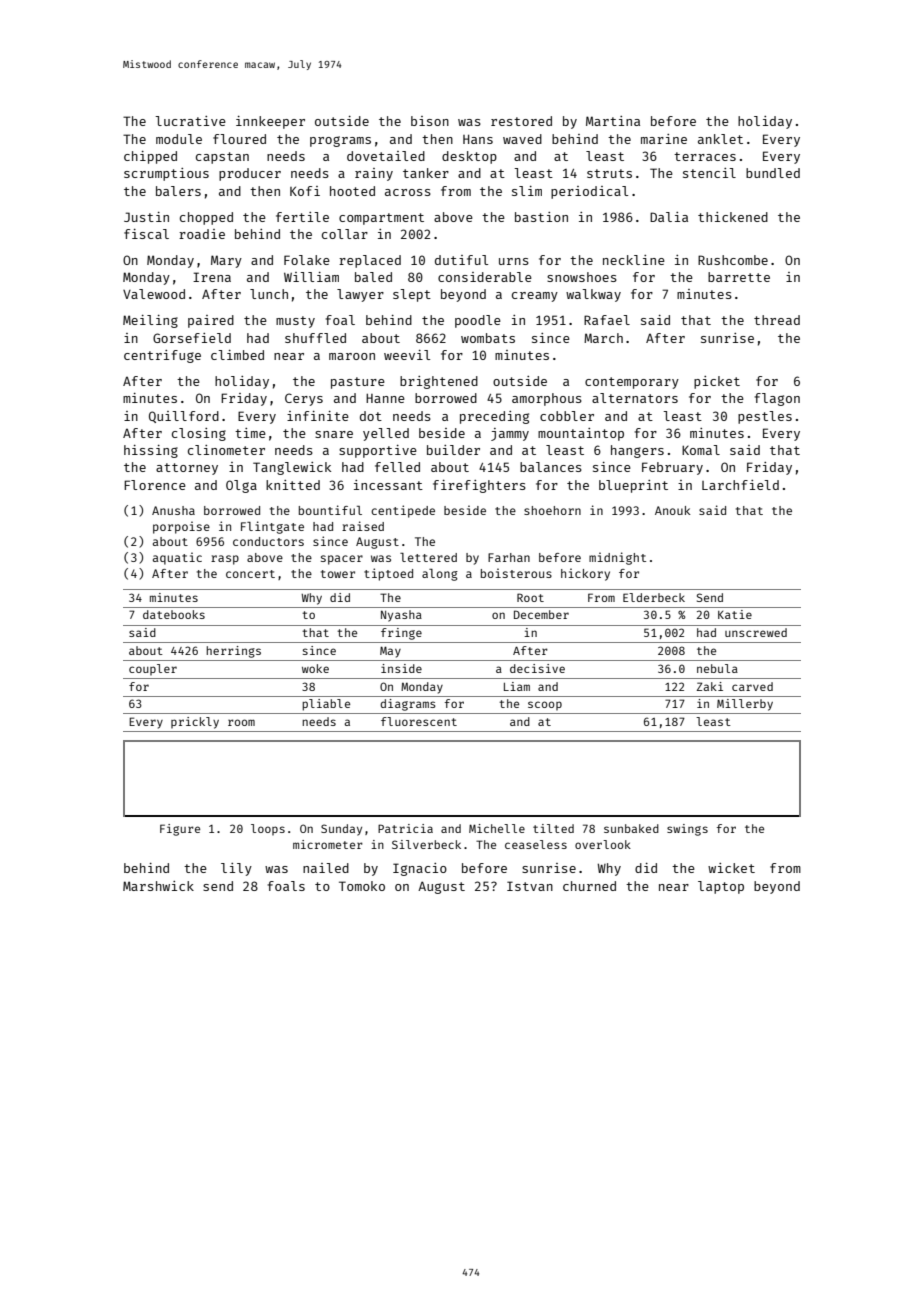  What do you see at coordinates (158, 886) in the page?
I see `Marshwick` at bounding box center [158, 886].
